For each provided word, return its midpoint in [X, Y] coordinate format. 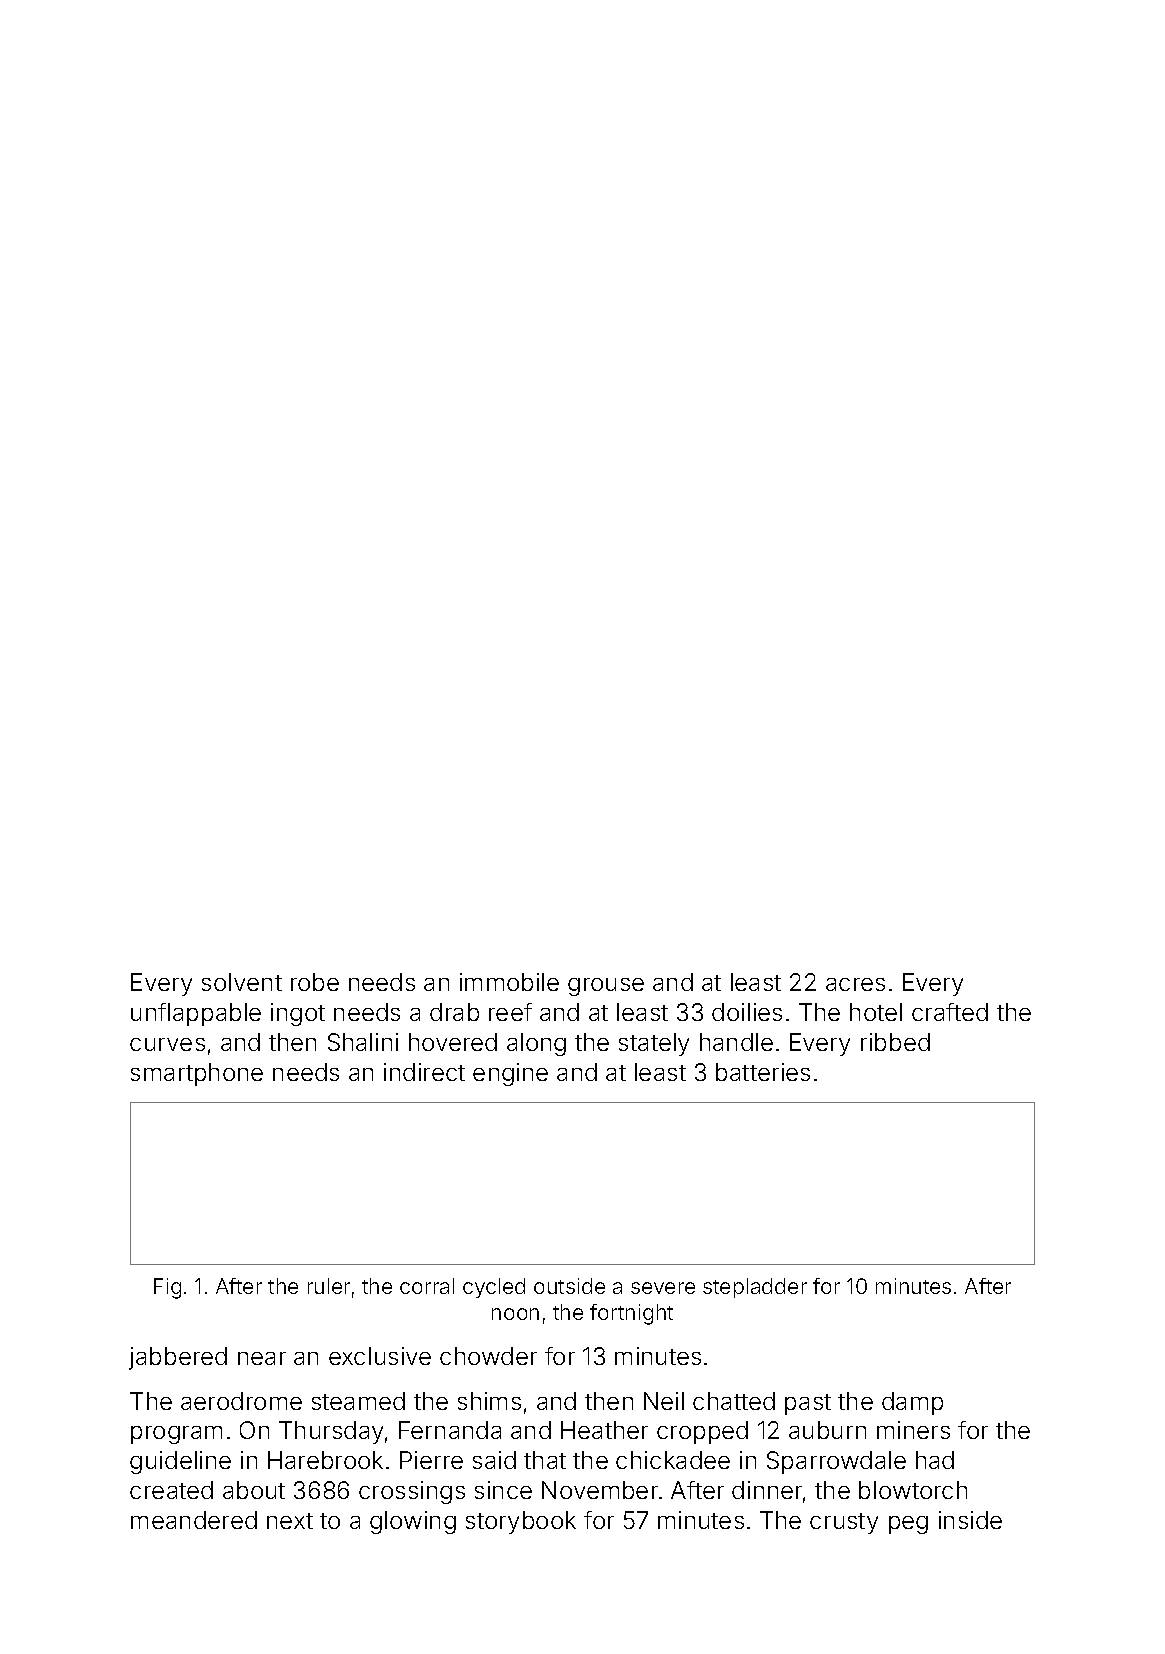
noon [515, 1314]
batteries [763, 1072]
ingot [298, 1014]
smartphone [197, 1074]
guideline [180, 1462]
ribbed [895, 1042]
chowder [488, 1356]
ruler [329, 1286]
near [262, 1358]
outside [569, 1286]
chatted [734, 1401]
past [808, 1404]
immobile [509, 982]
